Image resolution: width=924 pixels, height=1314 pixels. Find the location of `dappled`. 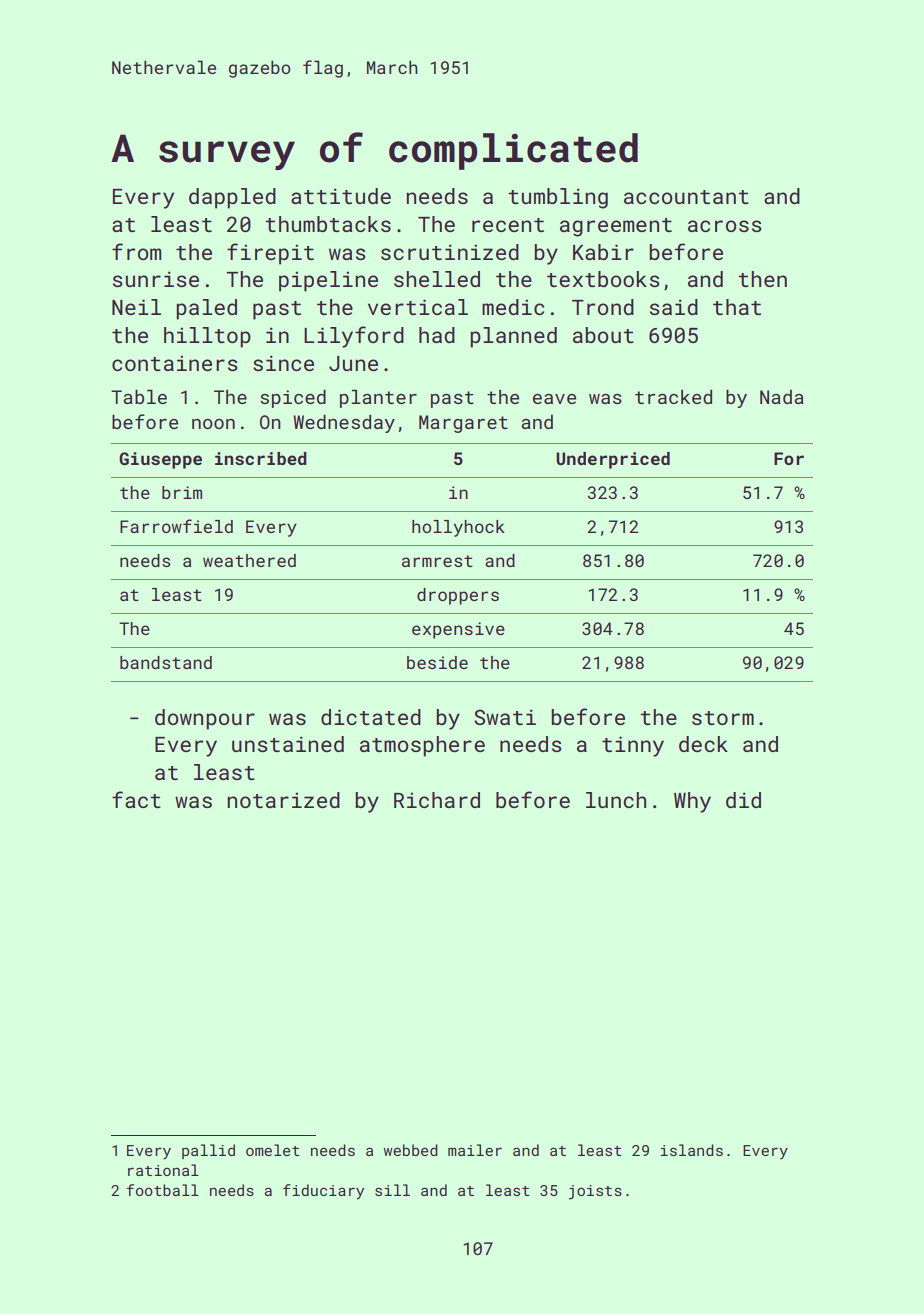

dappled is located at coordinates (232, 198).
